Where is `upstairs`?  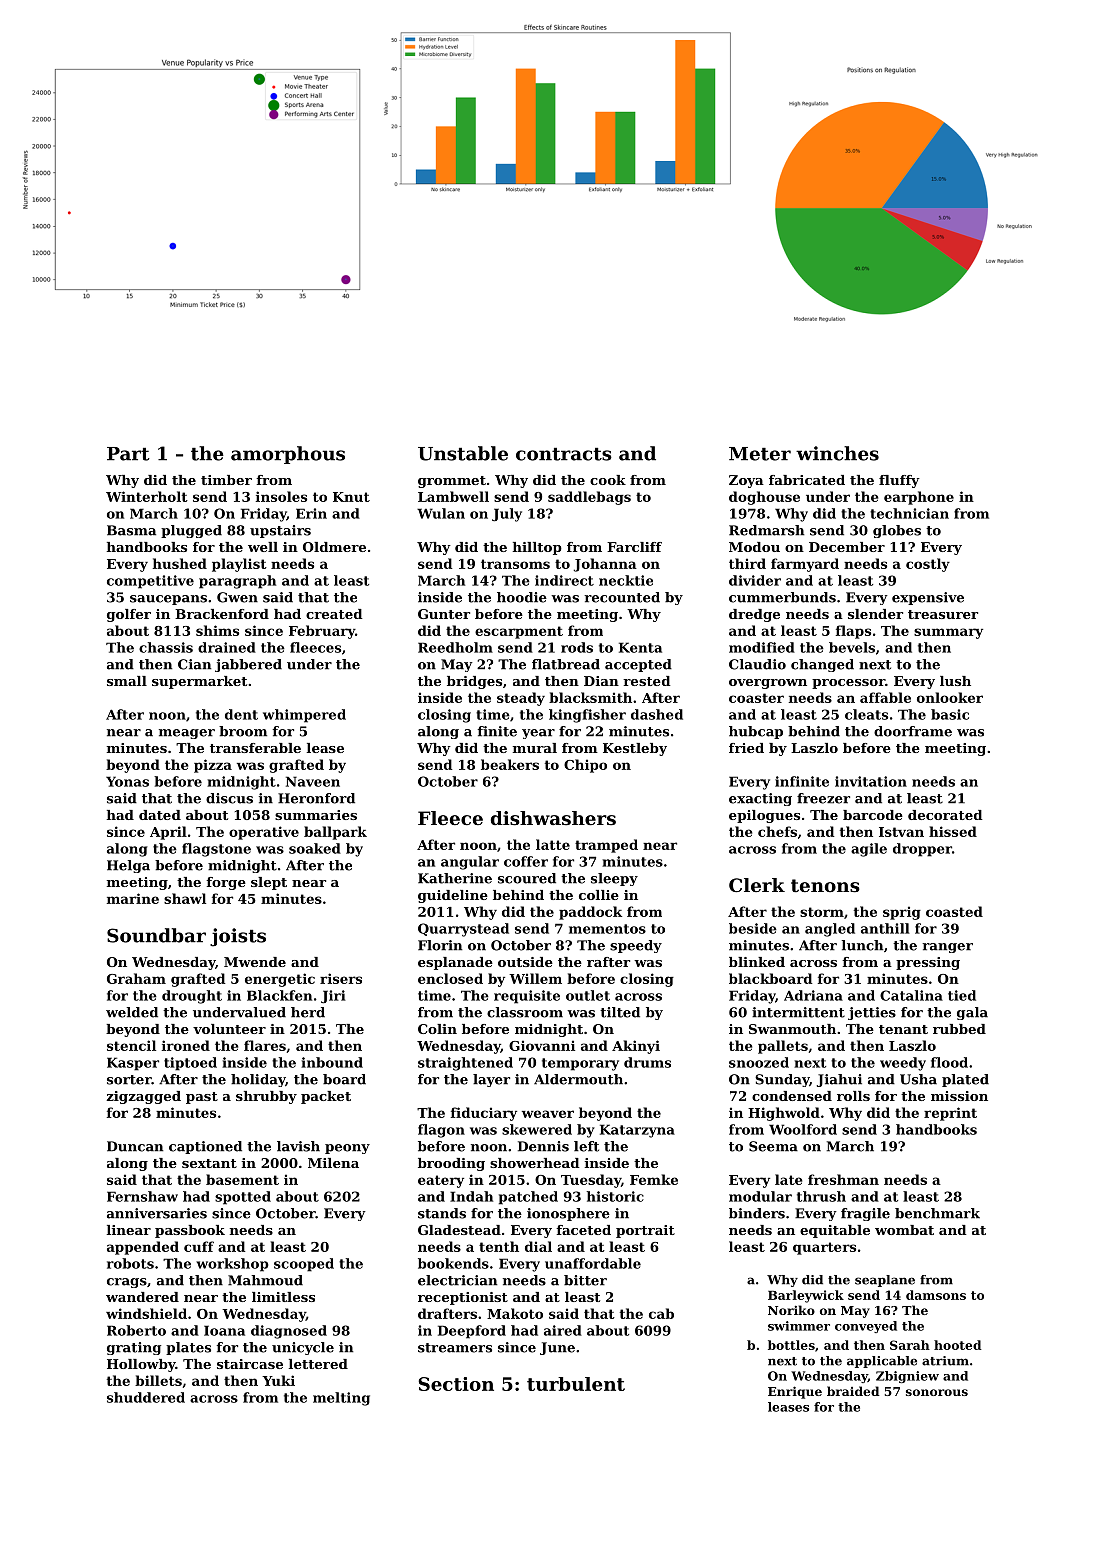 upstairs is located at coordinates (280, 531).
